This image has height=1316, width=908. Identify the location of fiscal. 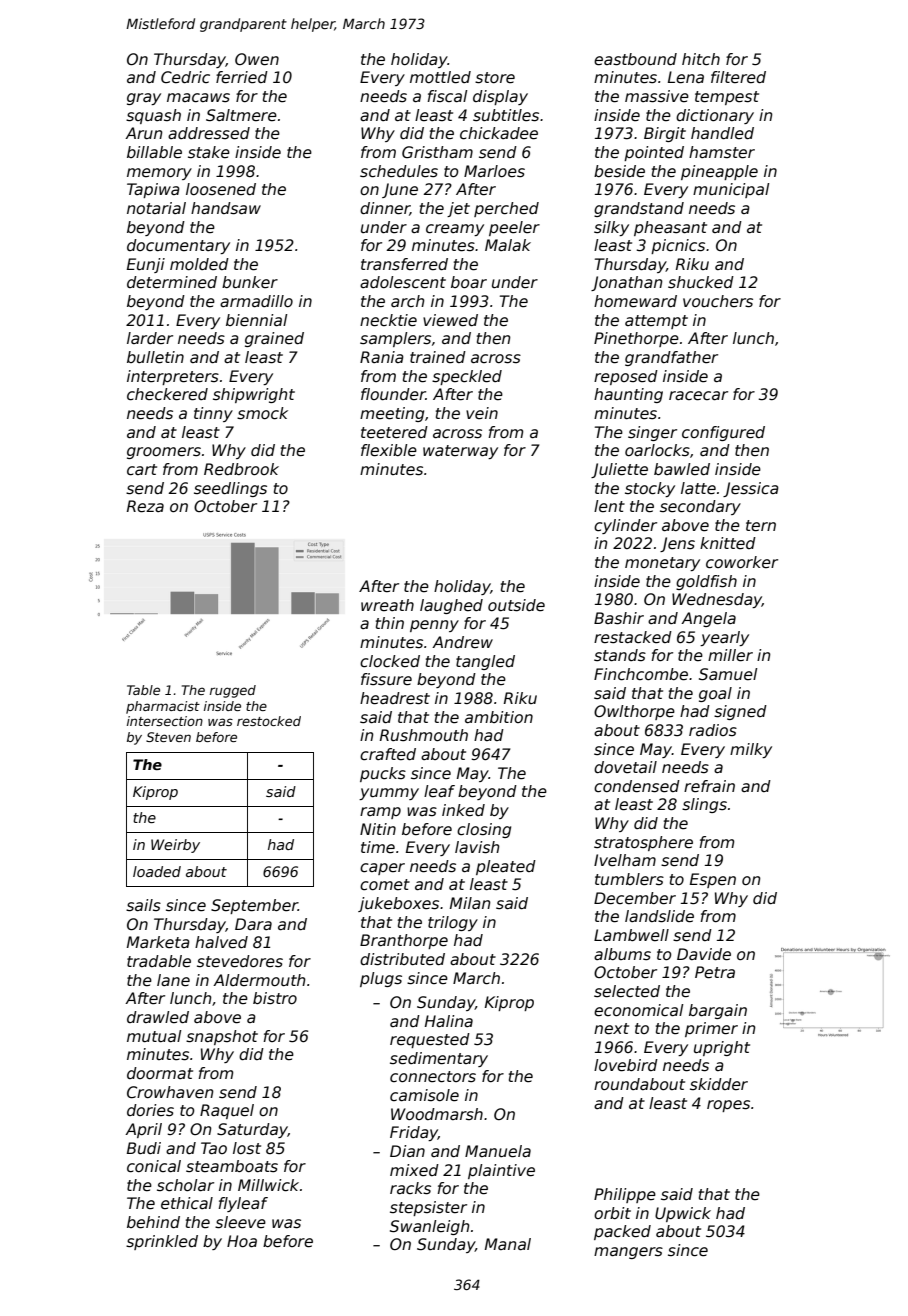
(447, 96).
